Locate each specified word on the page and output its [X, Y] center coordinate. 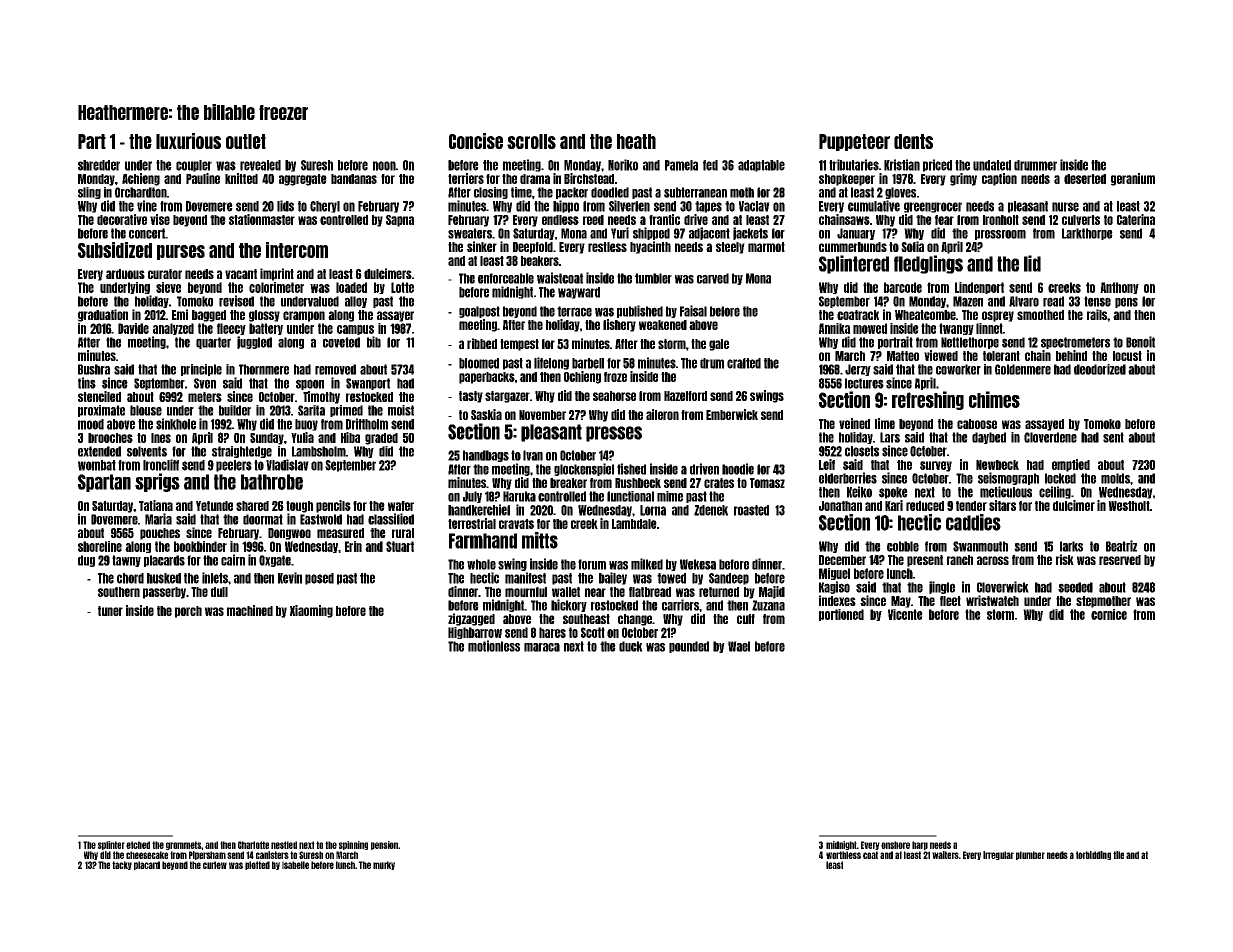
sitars [1002, 505]
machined [250, 610]
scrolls [531, 141]
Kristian [902, 165]
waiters [945, 855]
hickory [569, 605]
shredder [99, 165]
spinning [353, 845]
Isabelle [295, 865]
